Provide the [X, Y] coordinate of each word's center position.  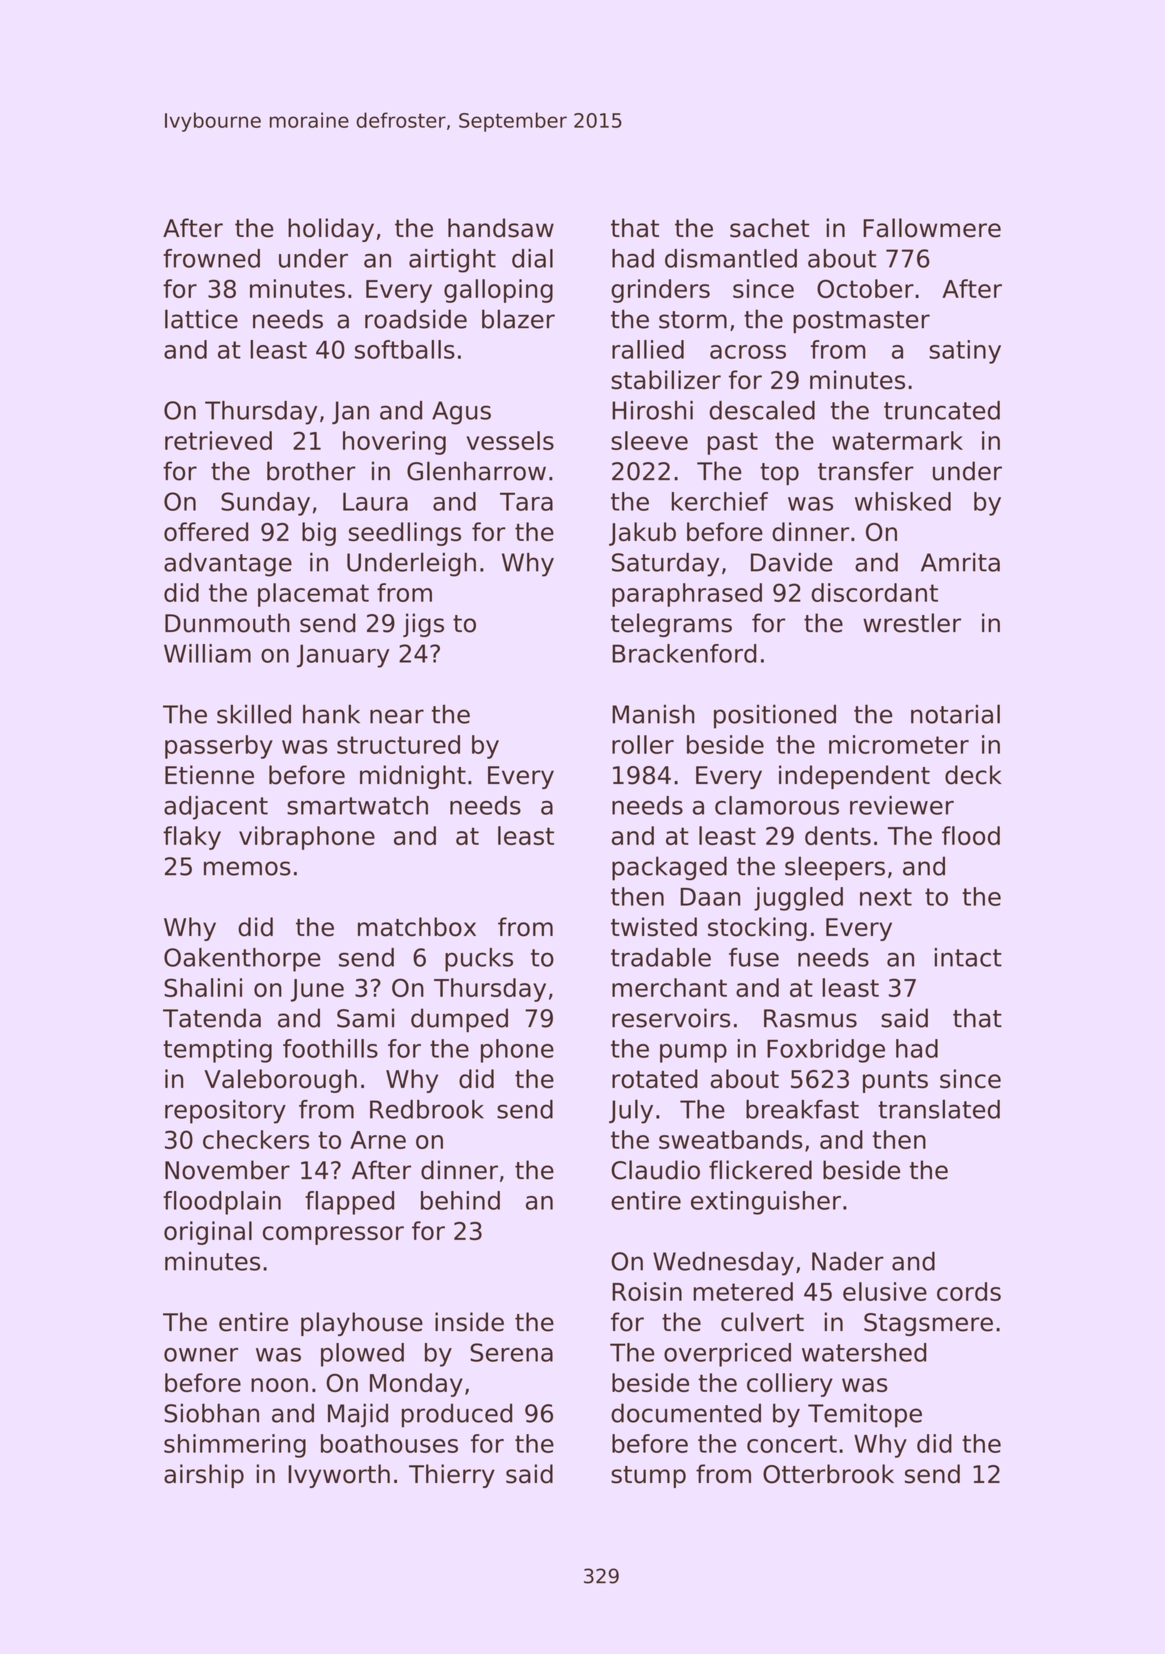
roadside [416, 319]
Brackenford [684, 653]
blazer [518, 319]
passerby [219, 747]
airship [204, 1476]
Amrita [960, 562]
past [733, 443]
